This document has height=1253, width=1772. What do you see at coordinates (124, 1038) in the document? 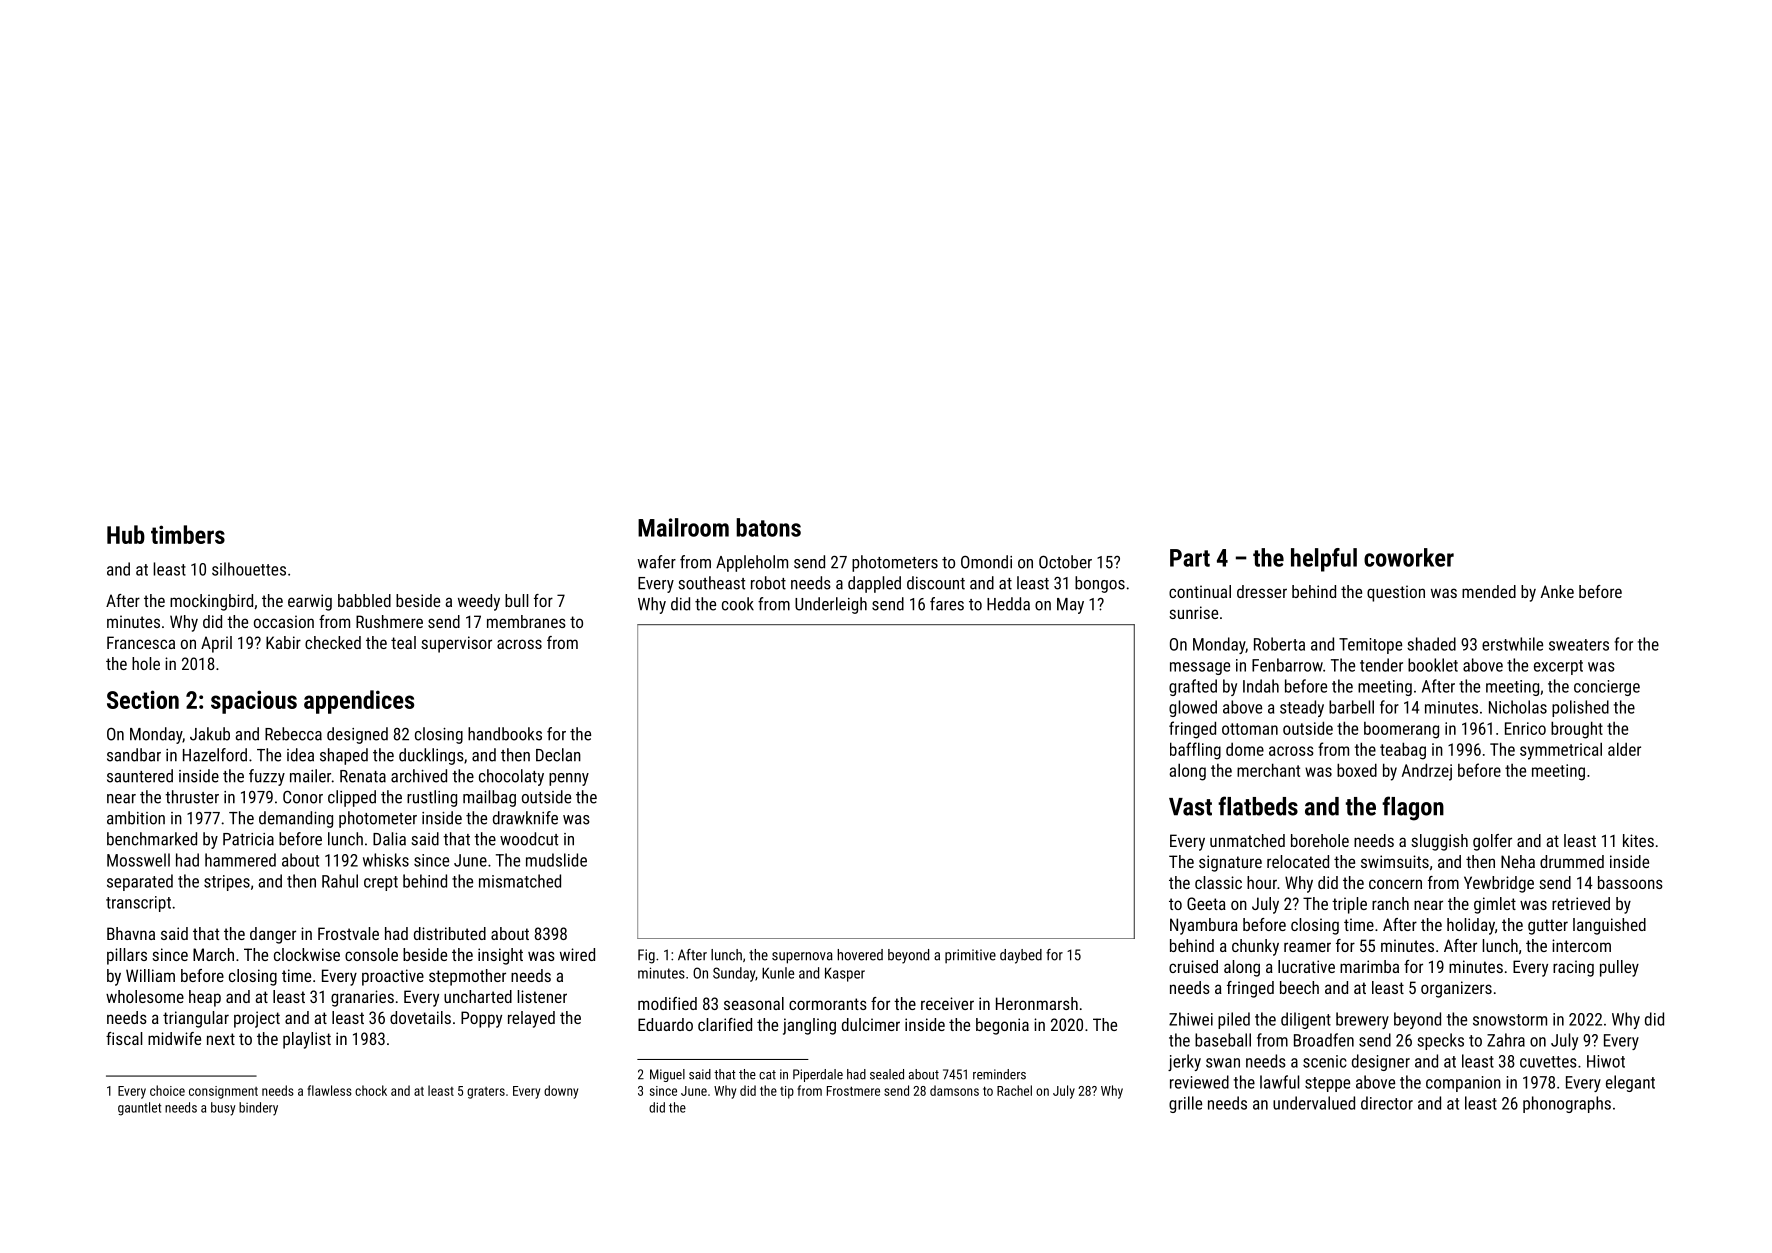
I see `fiscal` at bounding box center [124, 1038].
